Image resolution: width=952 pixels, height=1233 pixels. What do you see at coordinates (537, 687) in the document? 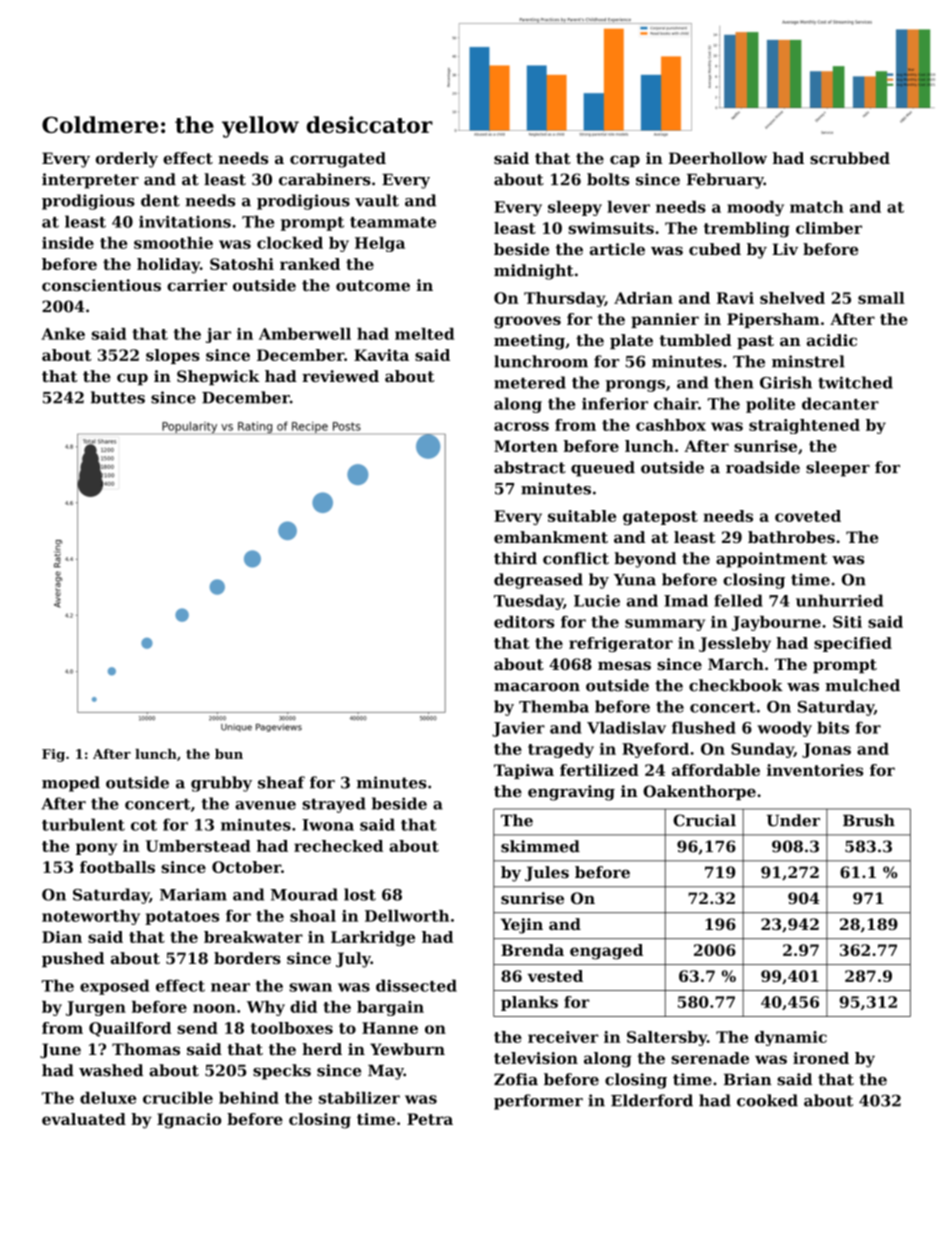
I see `macaroon` at bounding box center [537, 687].
